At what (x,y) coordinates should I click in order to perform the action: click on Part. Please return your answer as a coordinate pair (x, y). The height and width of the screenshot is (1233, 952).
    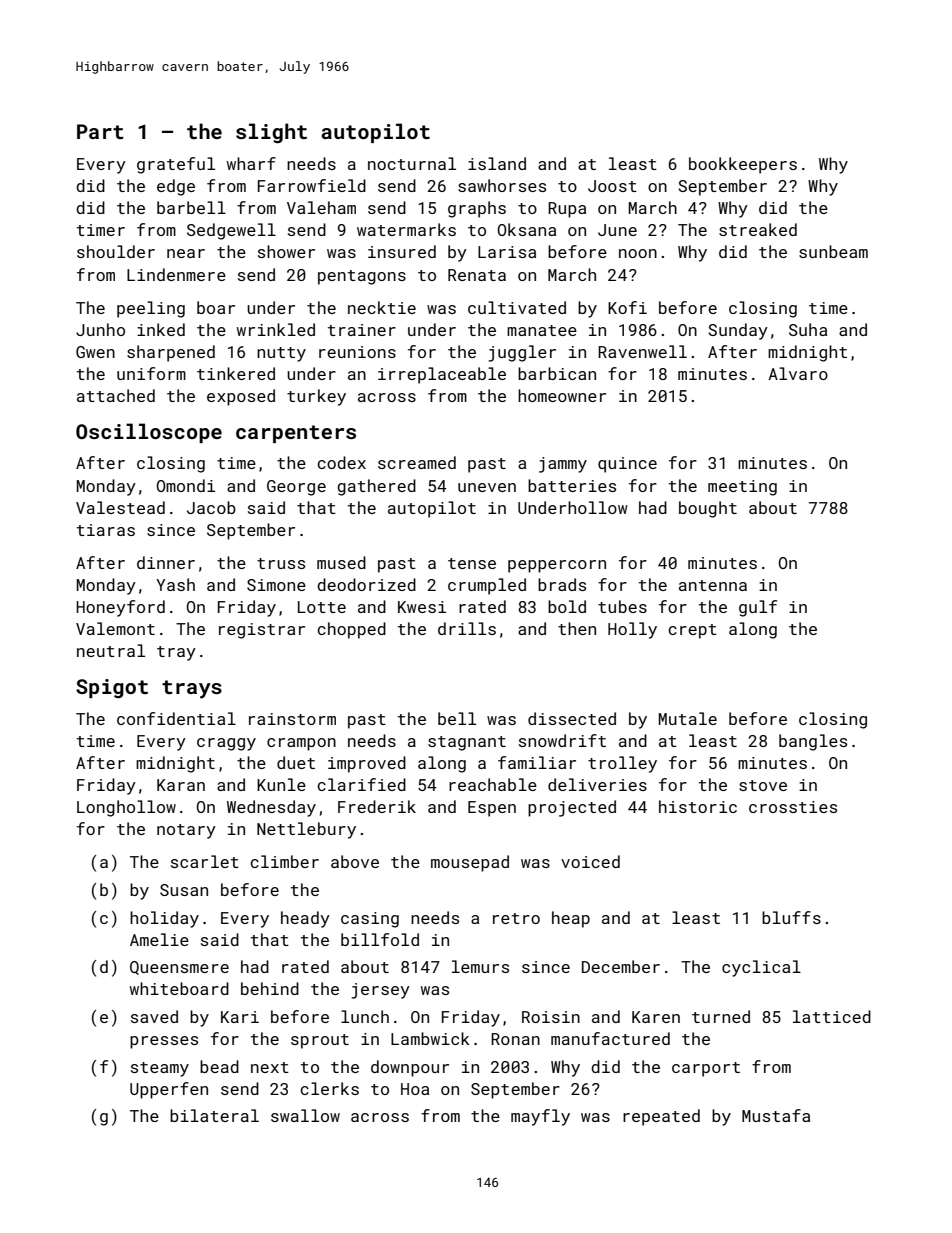
    Looking at the image, I should click on (100, 131).
